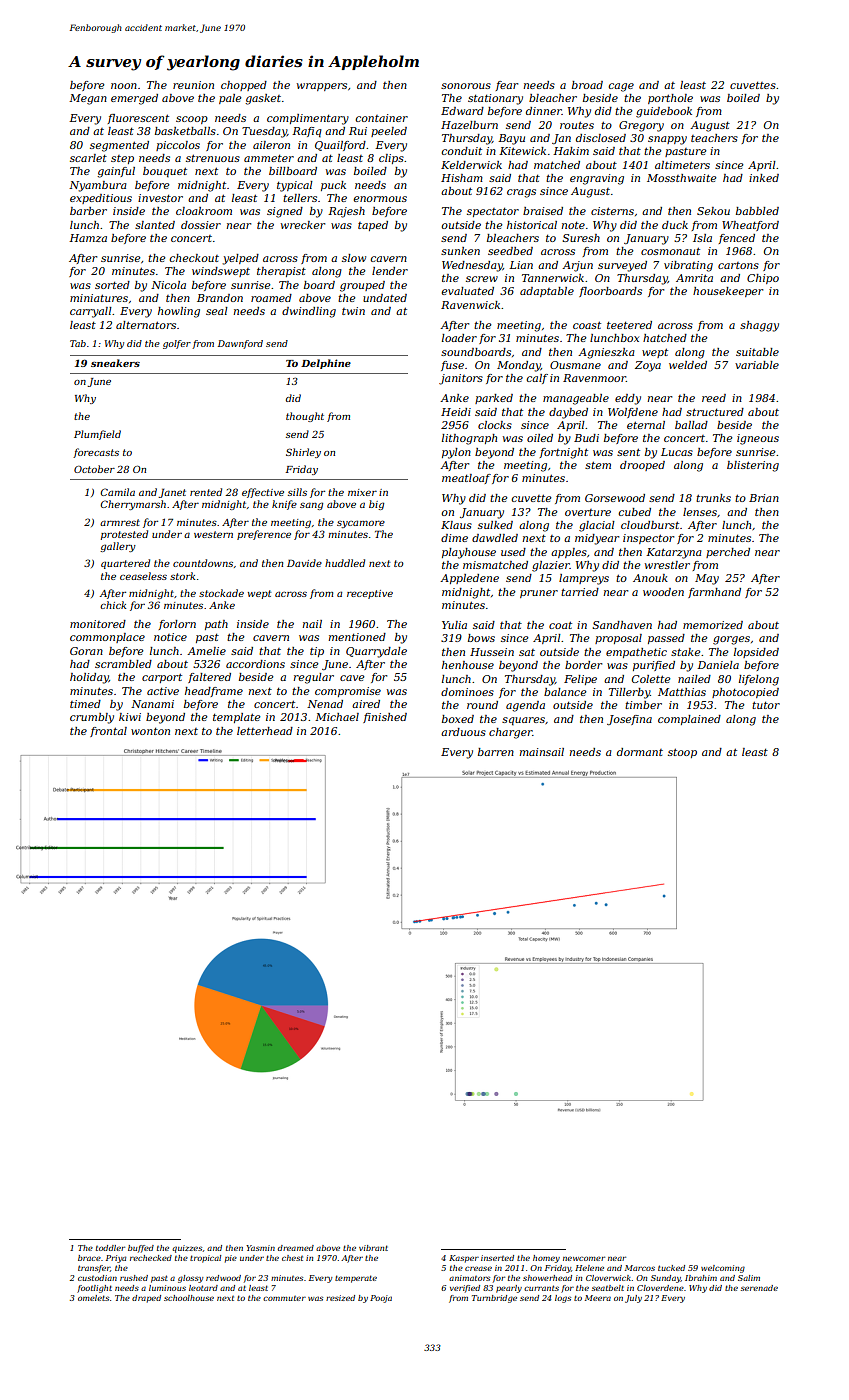  What do you see at coordinates (381, 118) in the screenshot?
I see `container` at bounding box center [381, 118].
